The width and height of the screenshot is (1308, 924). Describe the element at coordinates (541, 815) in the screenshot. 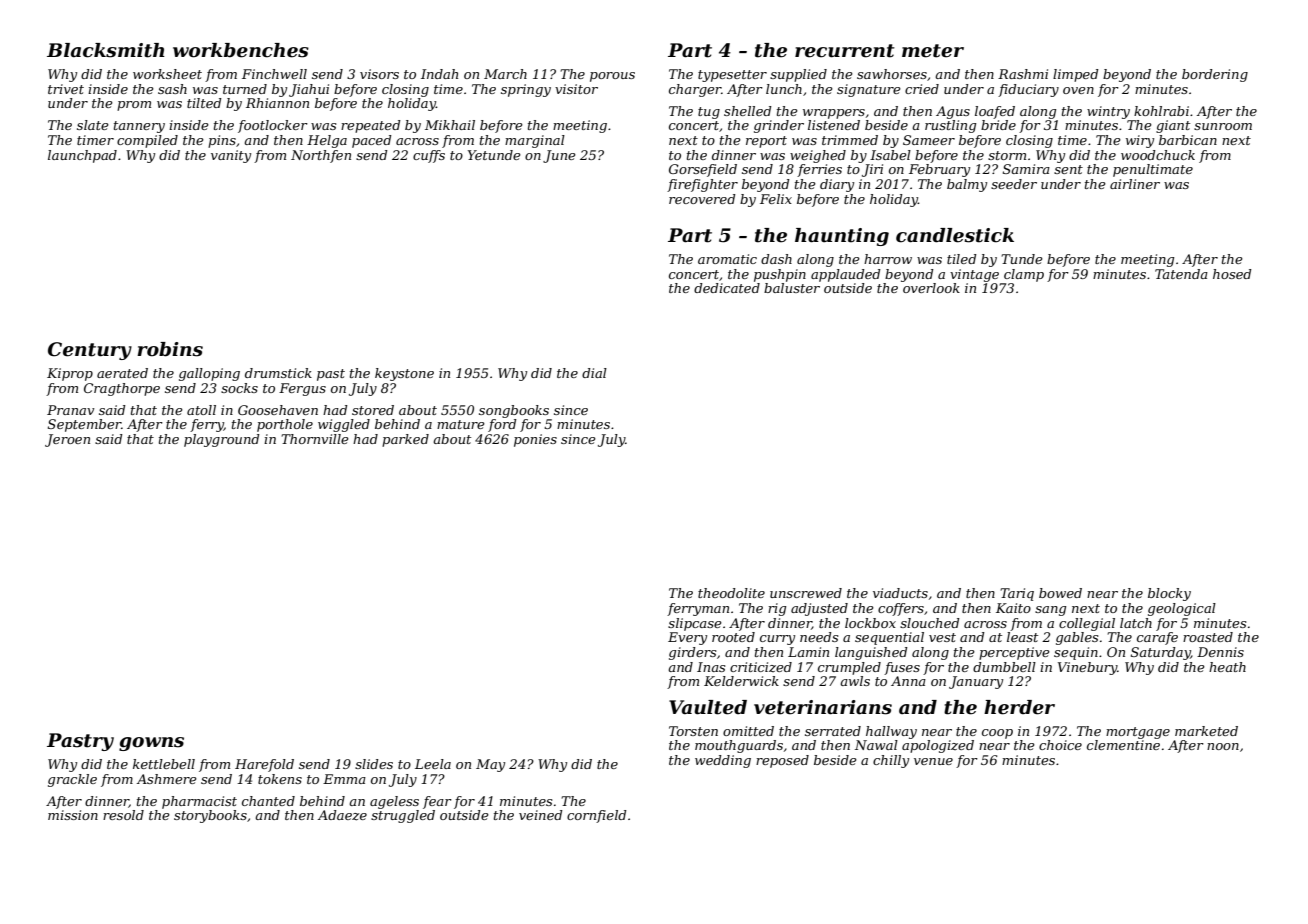

I see `veined` at that location.
